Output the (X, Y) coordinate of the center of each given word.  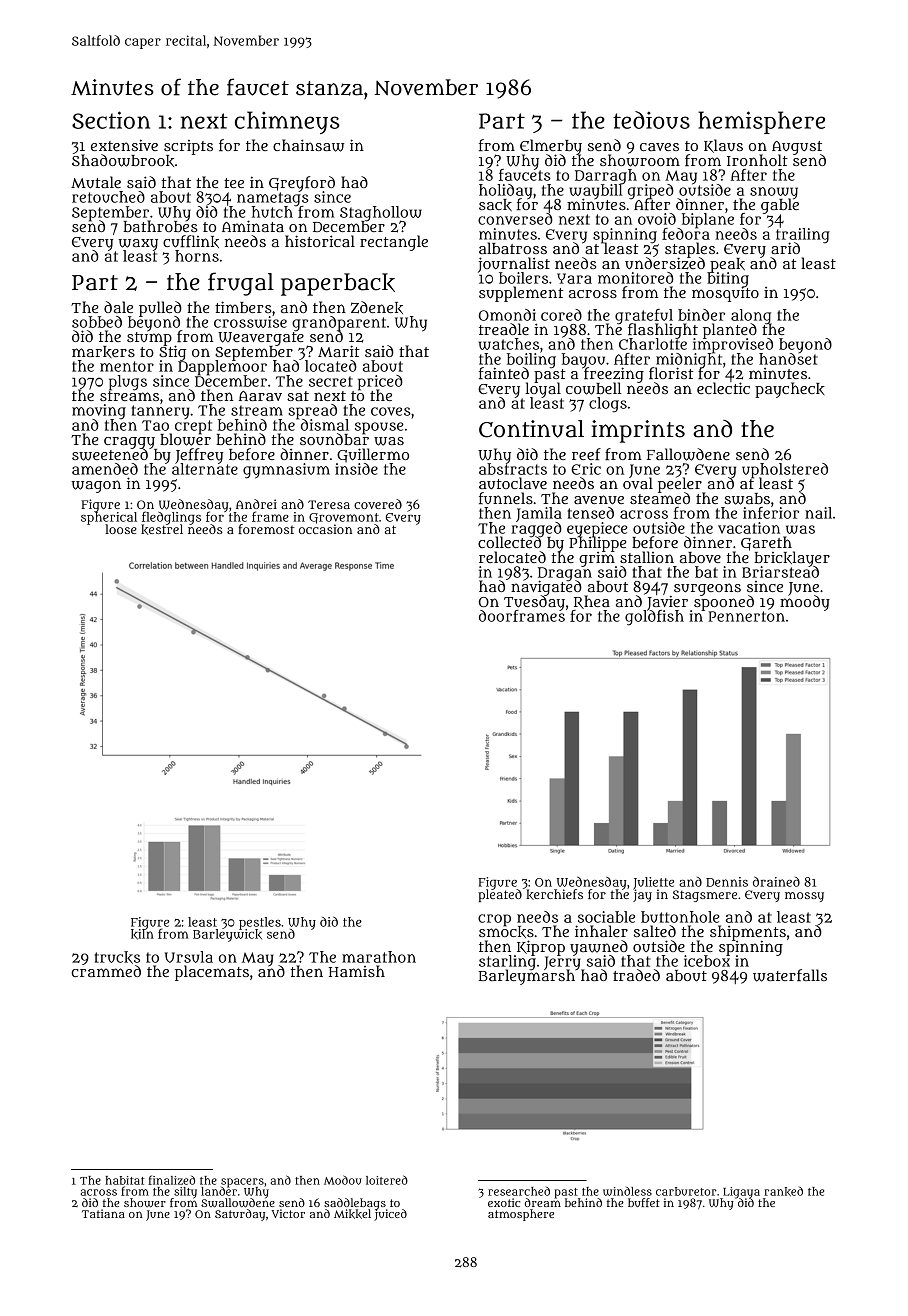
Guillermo (373, 455)
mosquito (725, 294)
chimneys (287, 122)
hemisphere (761, 122)
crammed (106, 971)
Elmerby (551, 147)
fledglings (171, 518)
